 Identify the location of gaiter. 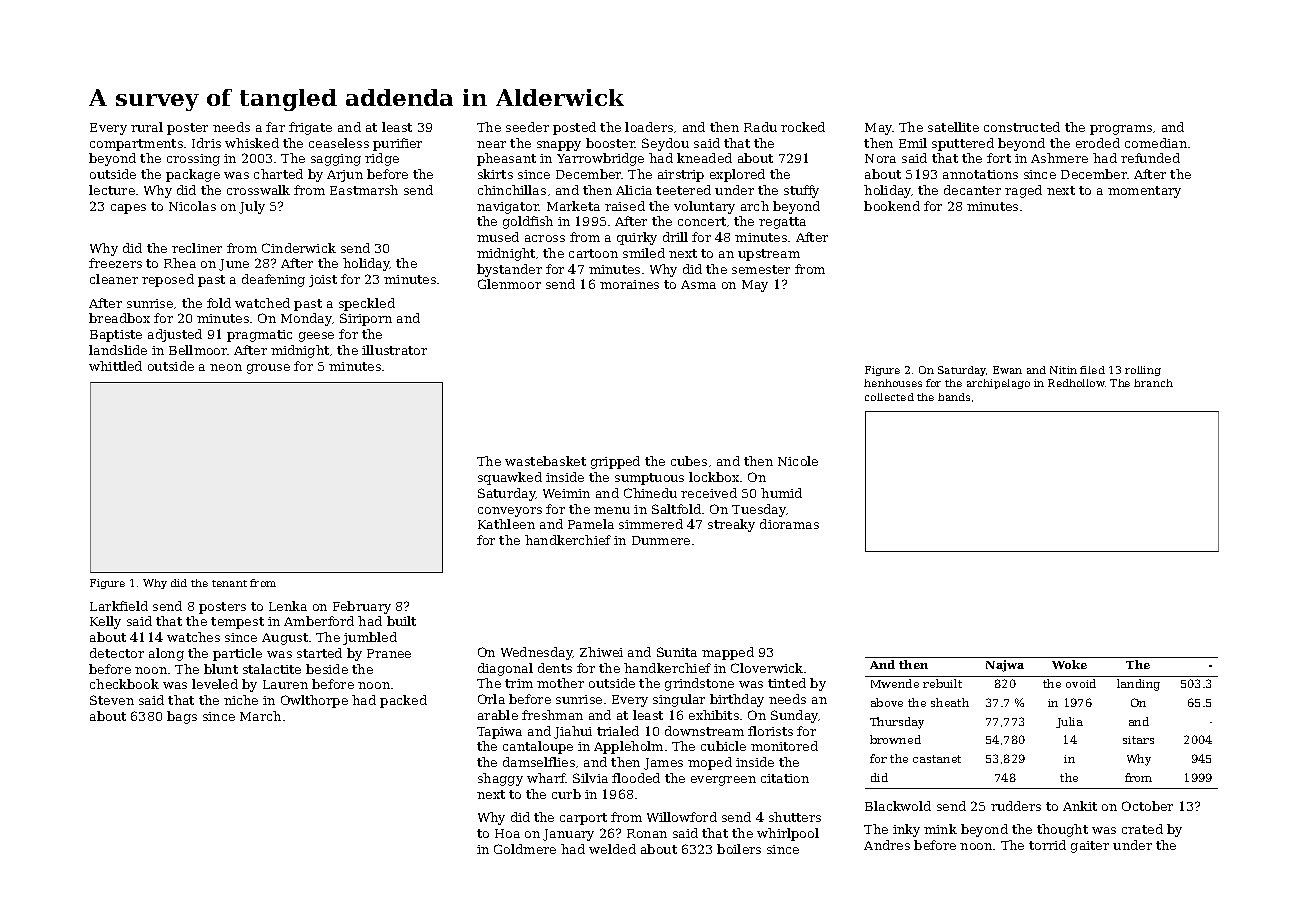
(1090, 847).
